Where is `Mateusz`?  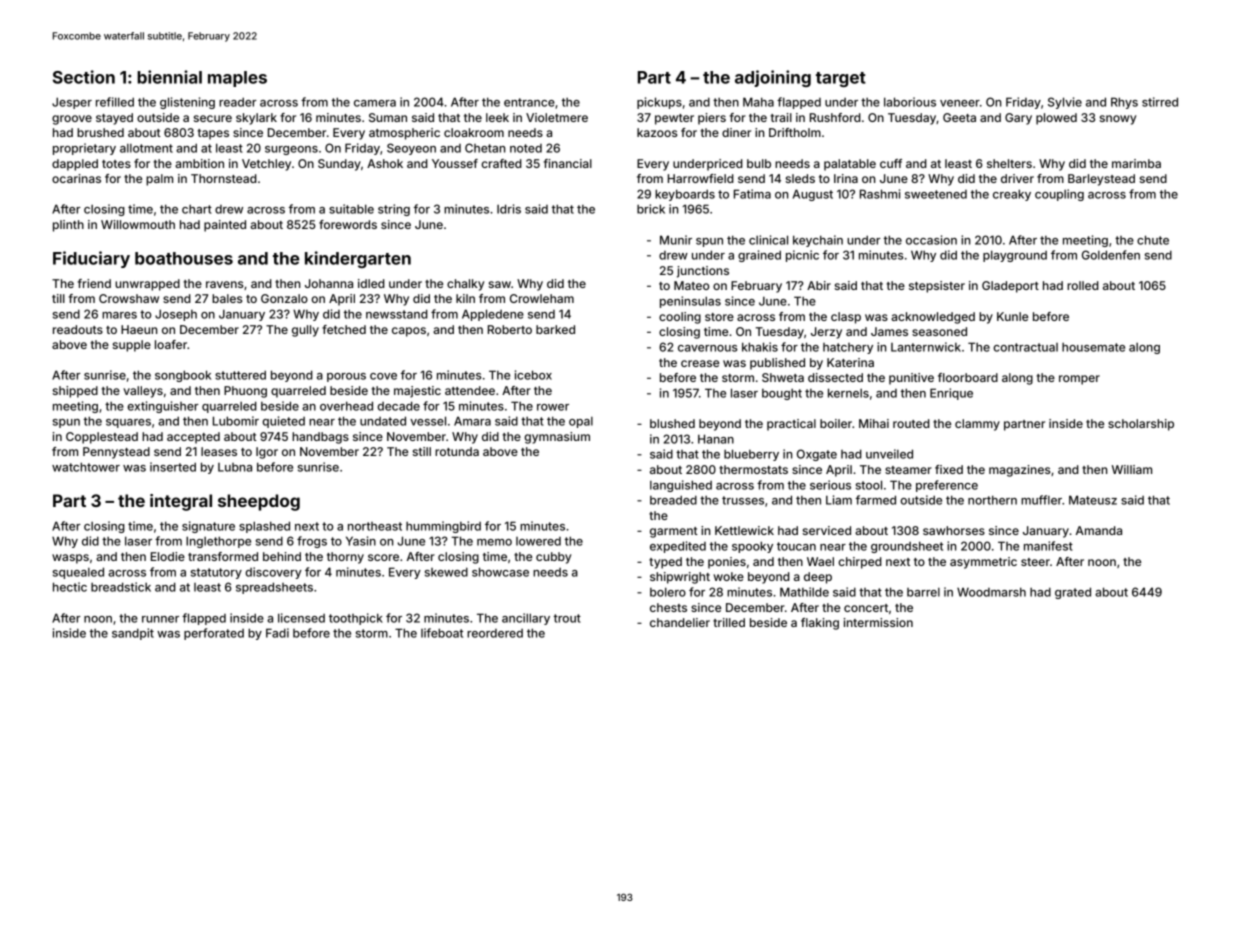
Mateusz is located at coordinates (1093, 500).
